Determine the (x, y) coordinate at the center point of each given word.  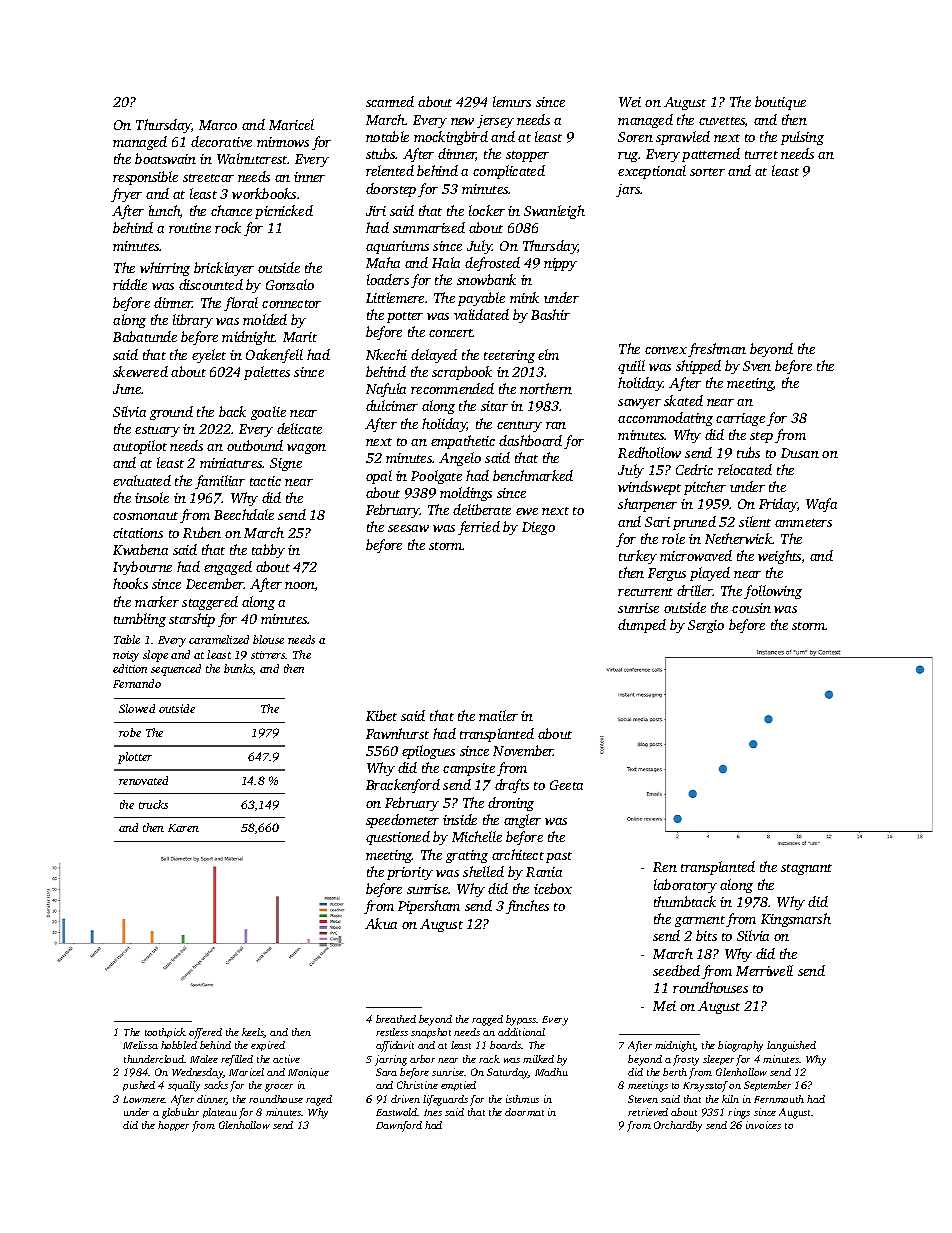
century (519, 426)
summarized (429, 227)
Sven (757, 366)
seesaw (408, 528)
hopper (173, 1126)
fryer (126, 195)
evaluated (142, 480)
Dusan (800, 453)
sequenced (176, 670)
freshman (717, 350)
